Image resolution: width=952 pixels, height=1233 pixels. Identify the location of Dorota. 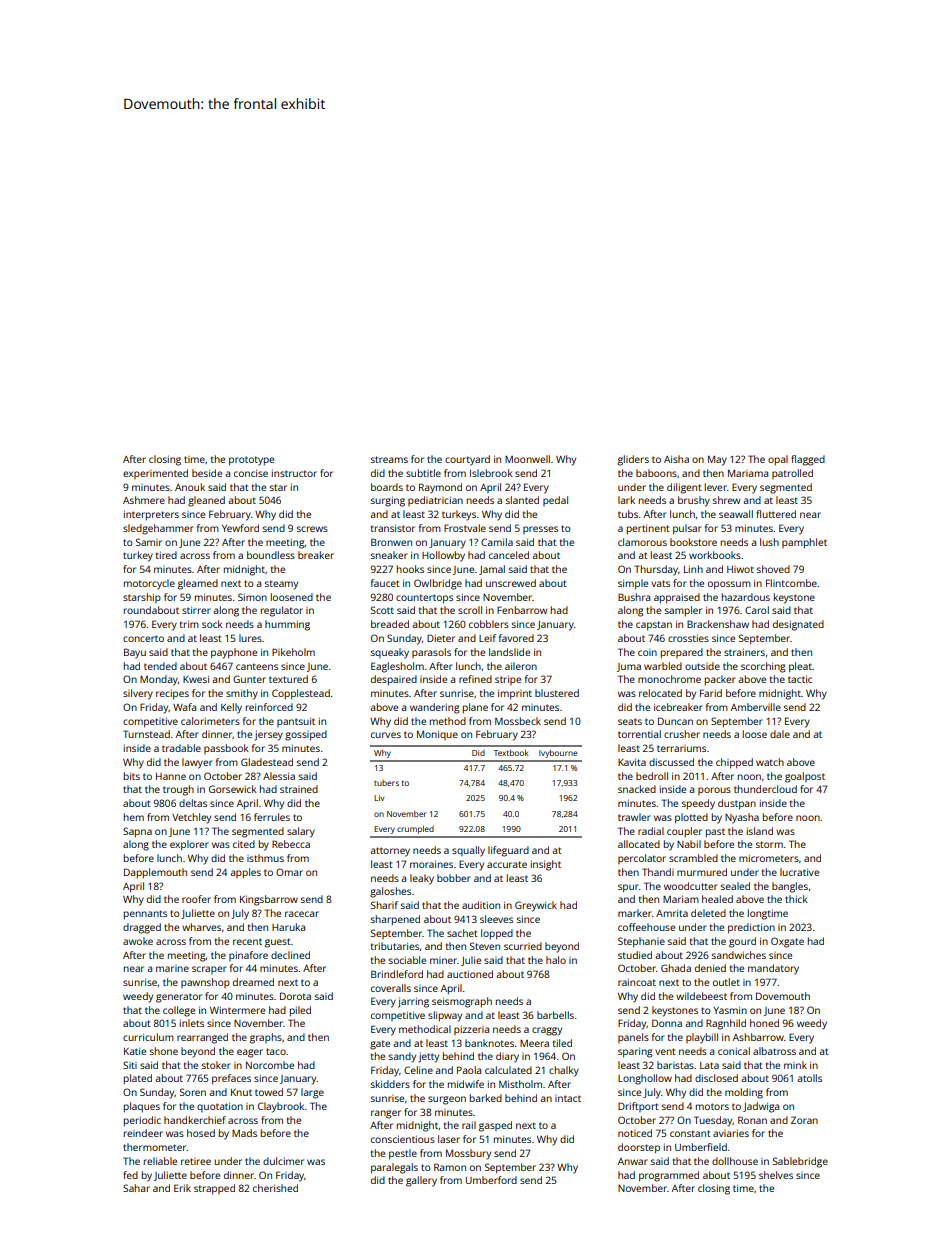
(295, 996).
